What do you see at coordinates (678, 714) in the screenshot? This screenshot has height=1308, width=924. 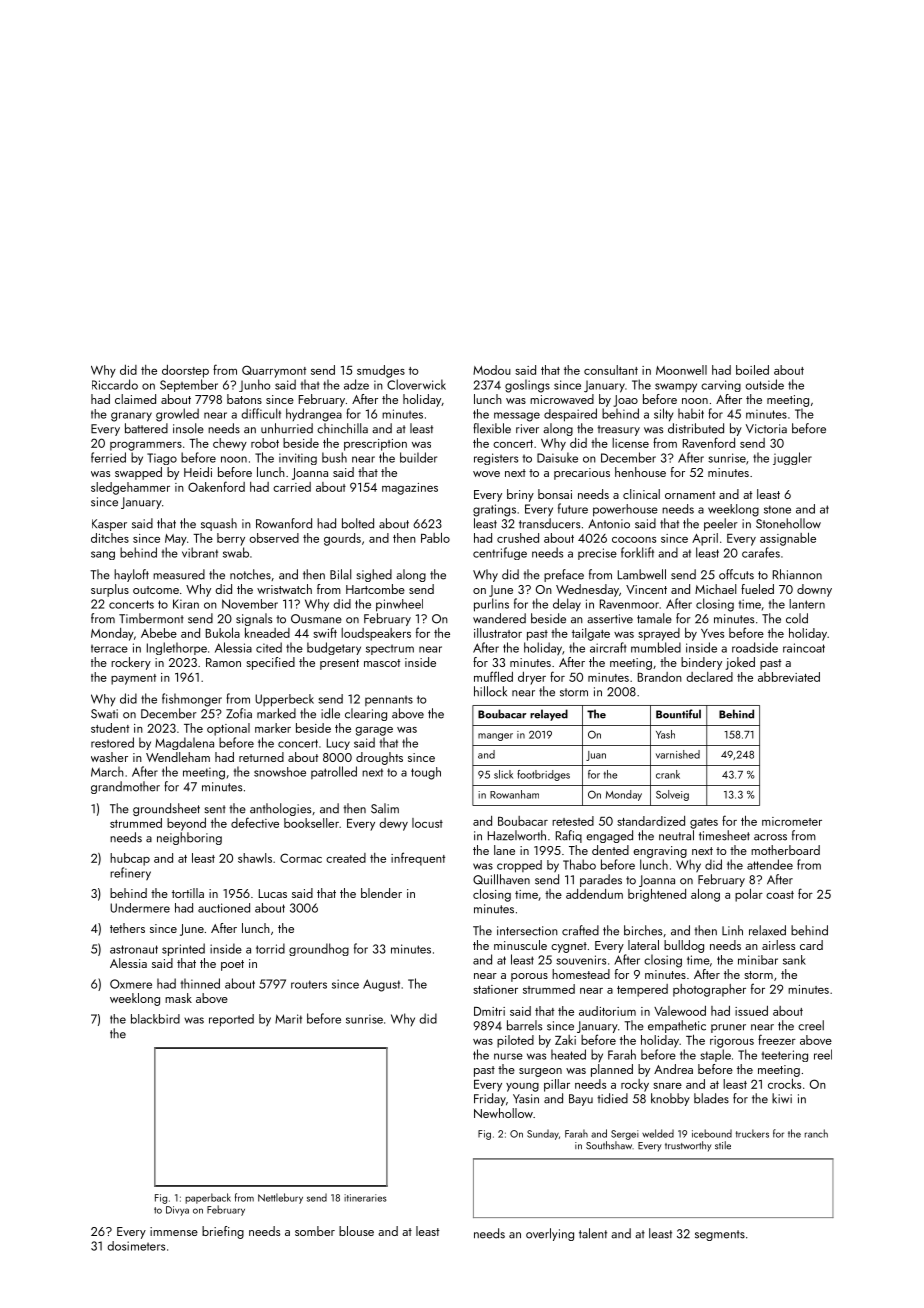 I see `Bountiful` at bounding box center [678, 714].
